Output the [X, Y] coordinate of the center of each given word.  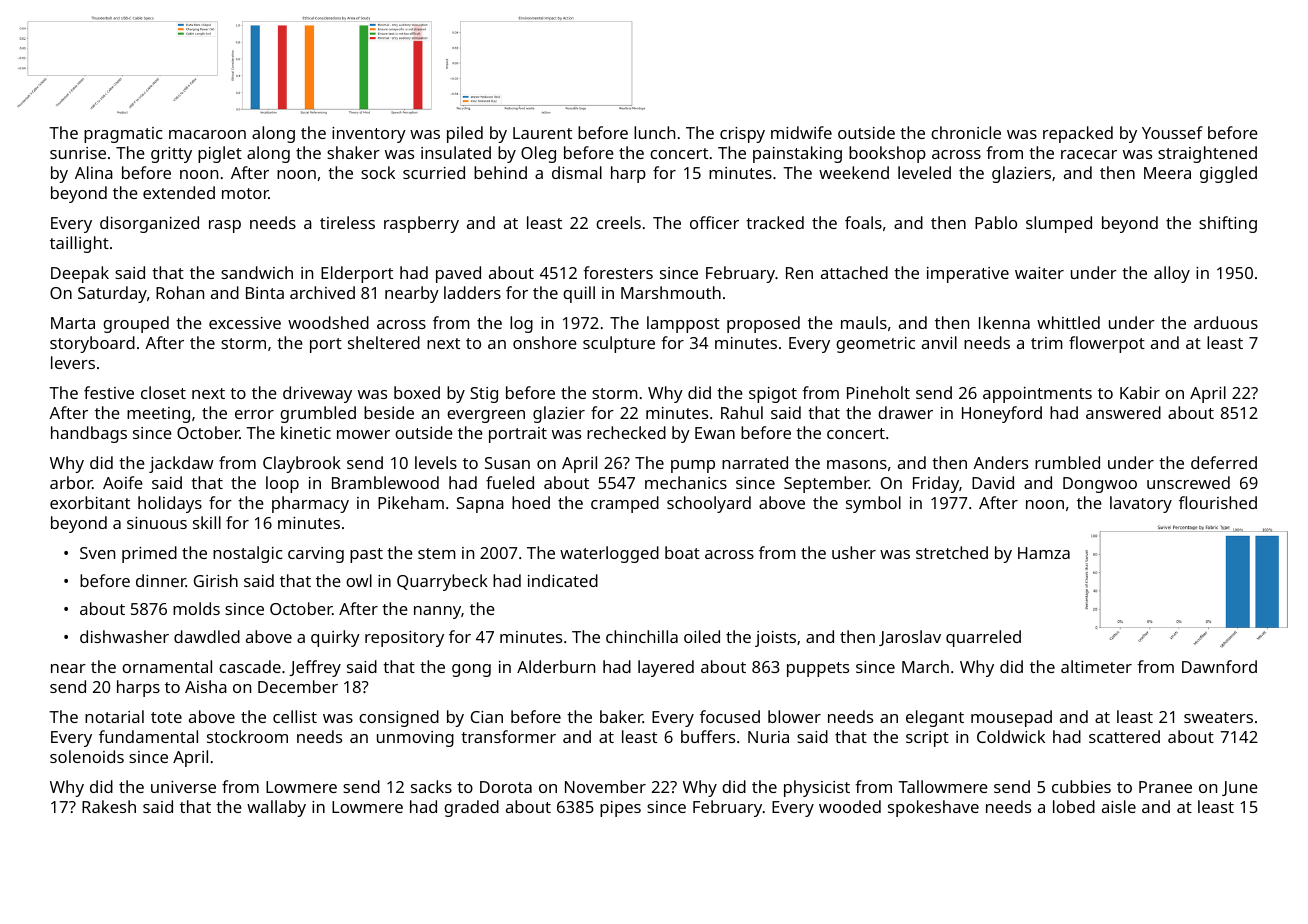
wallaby [276, 808]
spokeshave [933, 808]
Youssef [1172, 132]
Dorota [506, 787]
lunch [654, 132]
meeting [158, 415]
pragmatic [123, 135]
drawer [905, 412]
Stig [484, 395]
